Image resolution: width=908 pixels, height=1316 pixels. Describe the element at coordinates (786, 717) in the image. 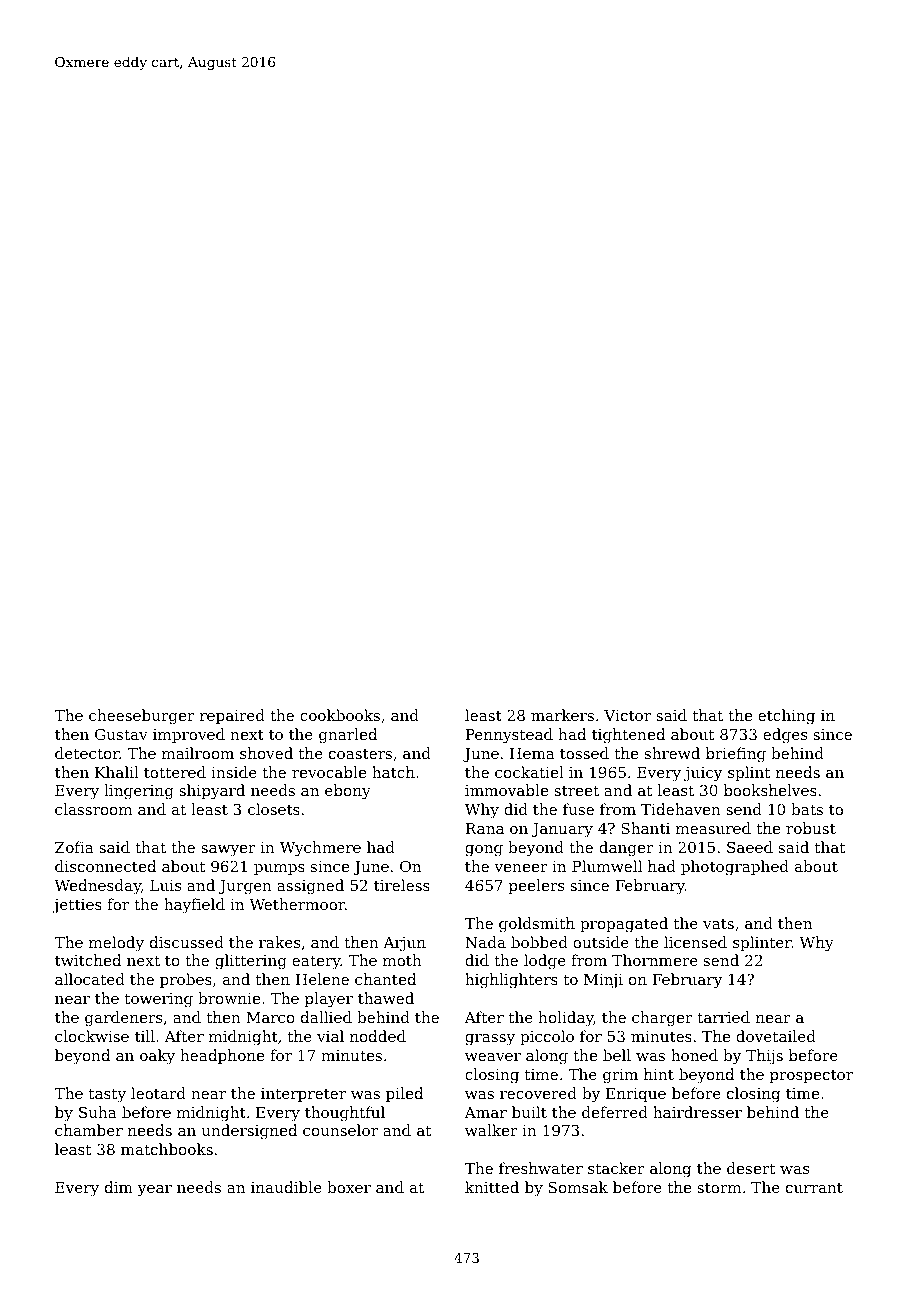

I see `etching` at that location.
